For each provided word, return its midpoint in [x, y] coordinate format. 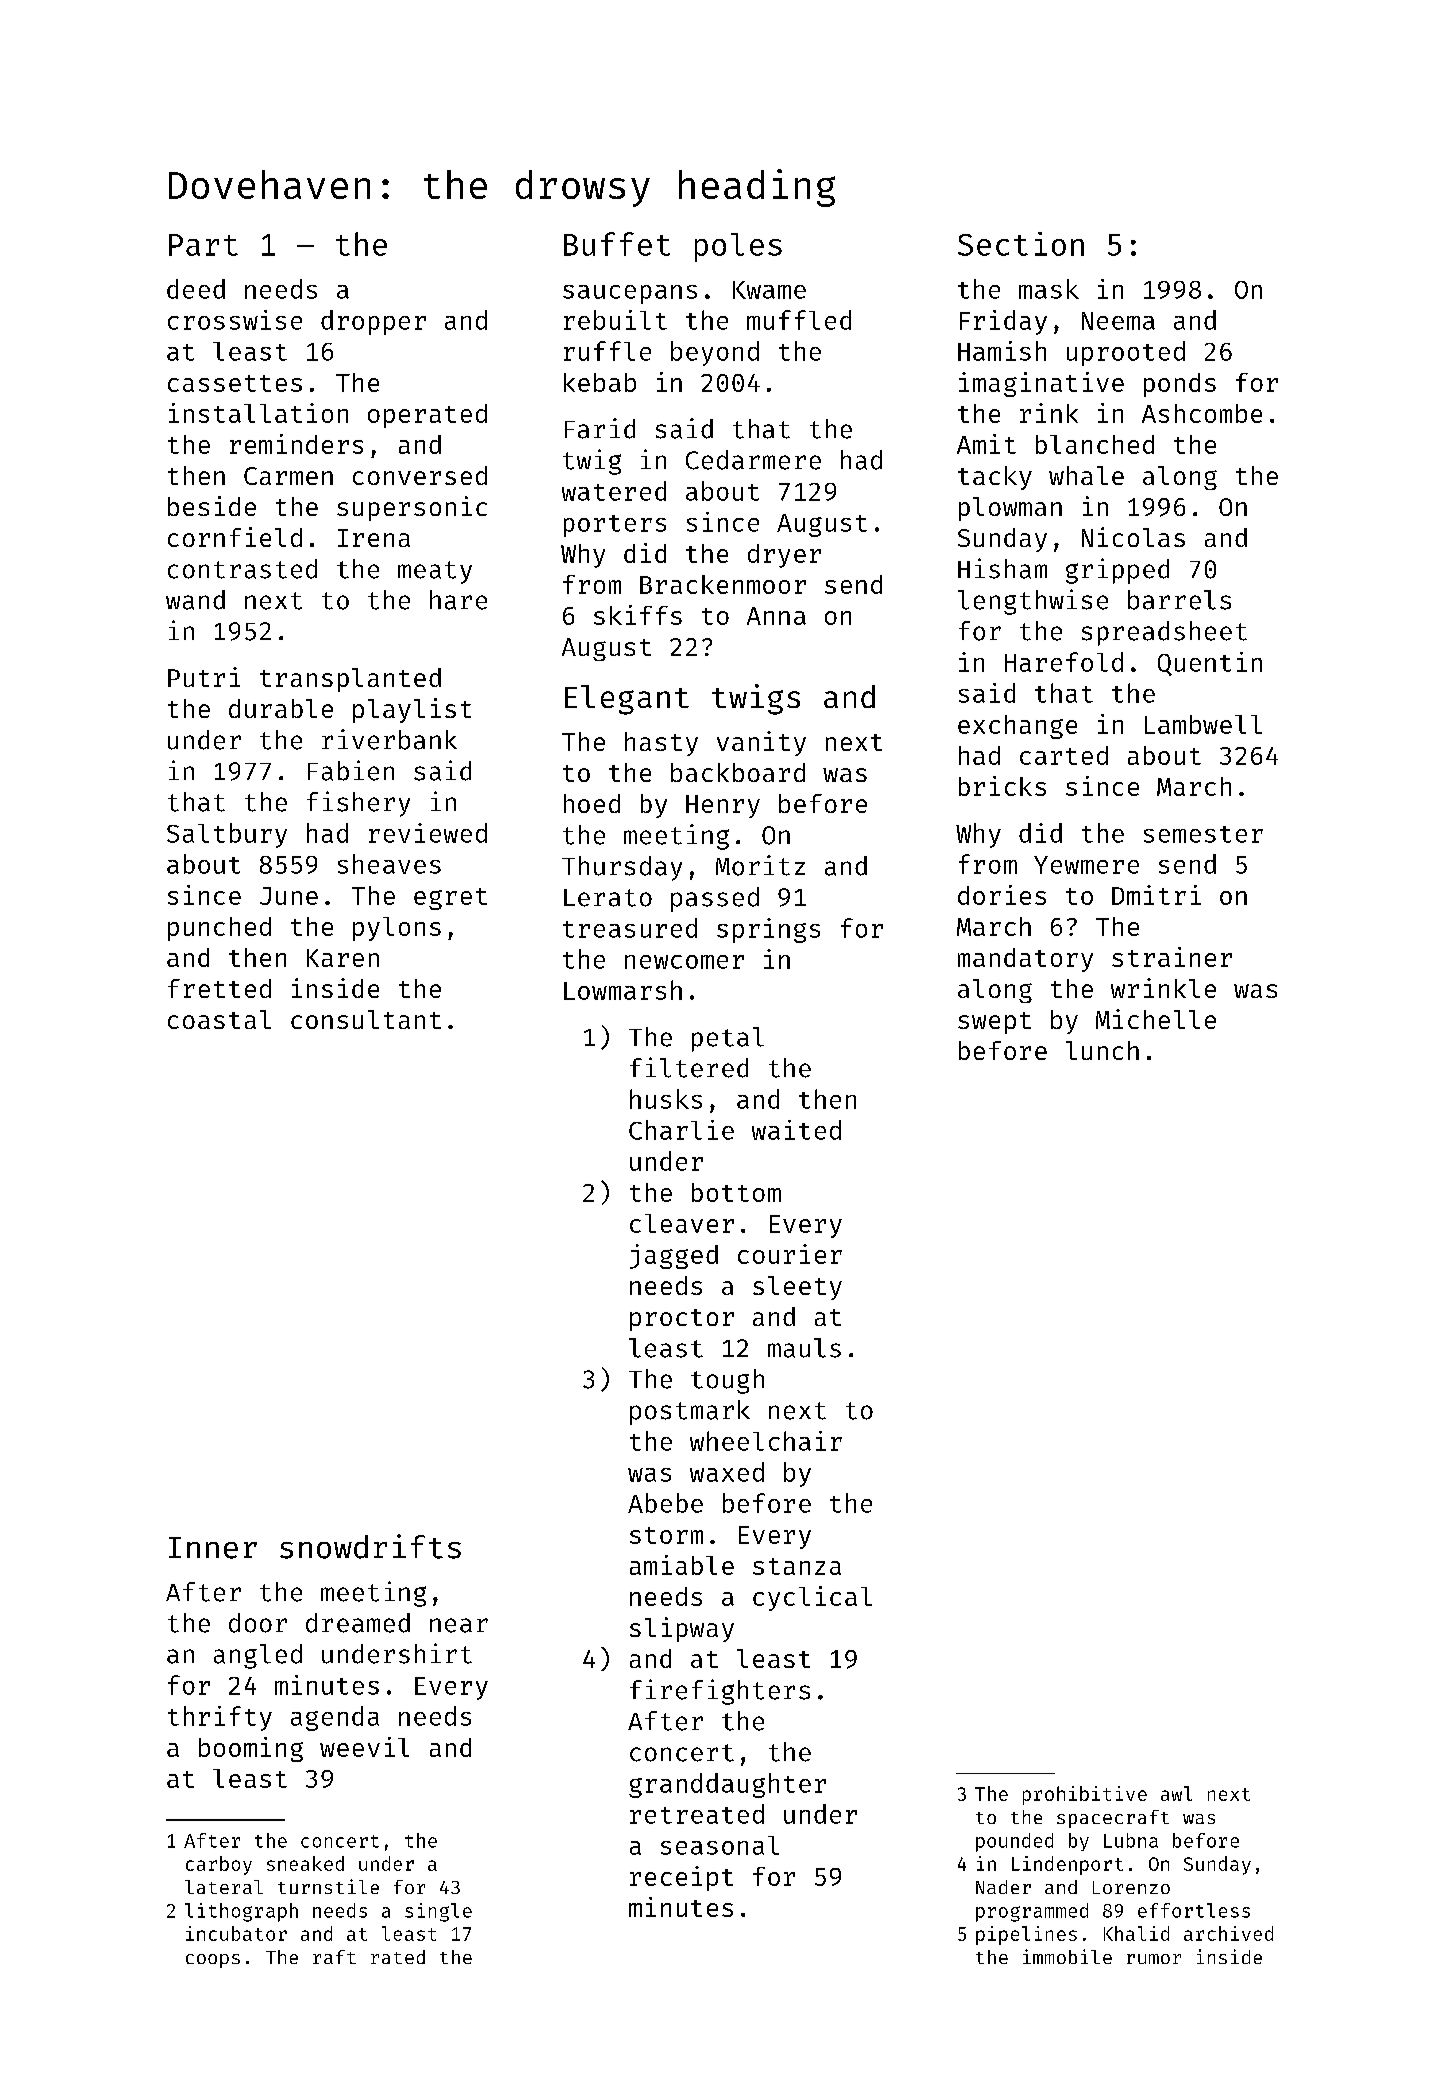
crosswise [235, 320]
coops [213, 1961]
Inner [213, 1548]
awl [1176, 1793]
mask [1049, 289]
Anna [776, 616]
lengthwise [1033, 602]
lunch [1102, 1050]
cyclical [812, 1598]
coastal [219, 1019]
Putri [204, 677]
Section [1021, 244]
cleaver [682, 1223]
